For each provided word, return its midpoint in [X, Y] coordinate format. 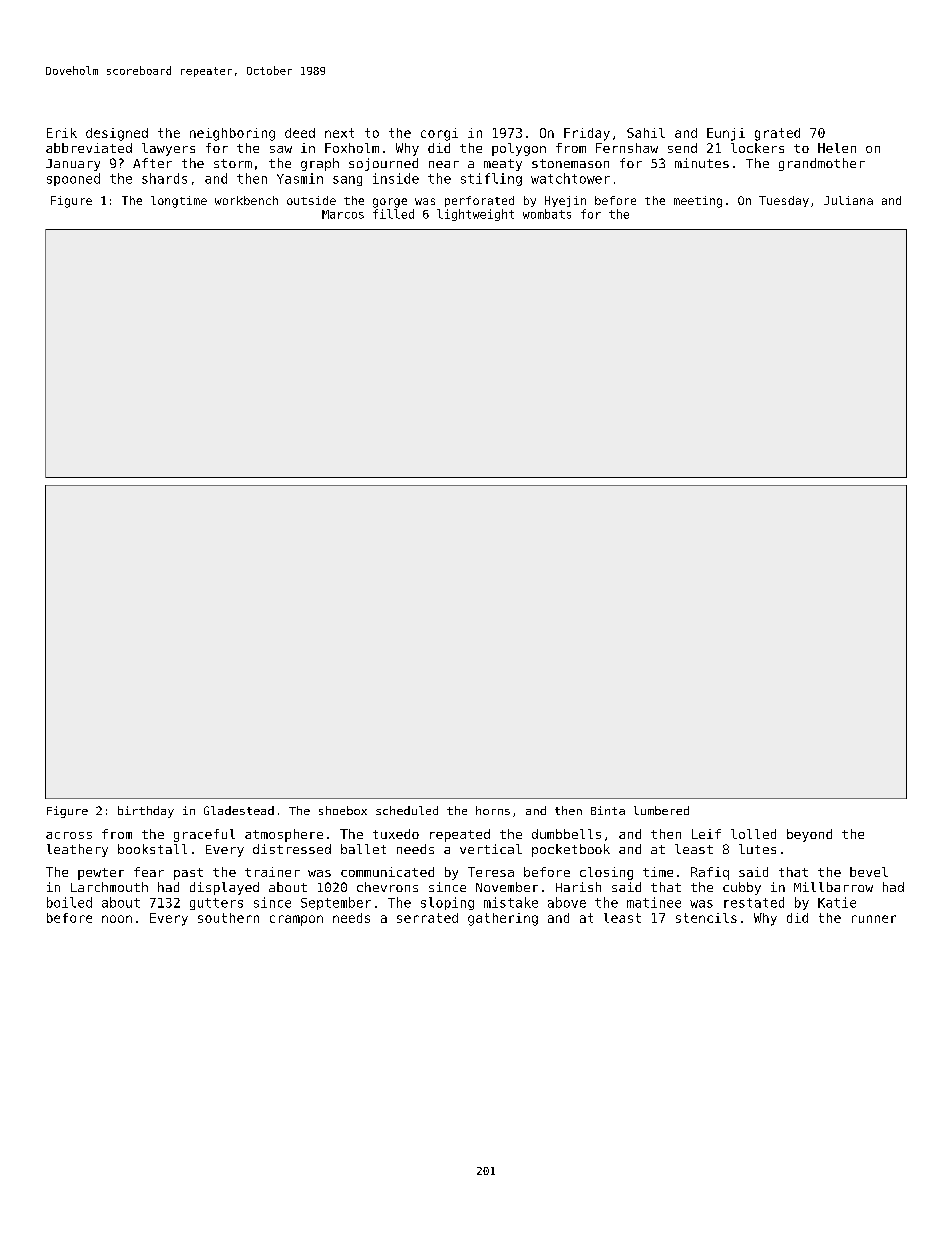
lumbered [661, 810]
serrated [427, 918]
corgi [439, 134]
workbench [246, 200]
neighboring [232, 134]
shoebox [343, 810]
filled [393, 214]
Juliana [848, 200]
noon [117, 919]
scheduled [407, 810]
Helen [837, 148]
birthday [146, 812]
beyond [809, 835]
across [69, 835]
